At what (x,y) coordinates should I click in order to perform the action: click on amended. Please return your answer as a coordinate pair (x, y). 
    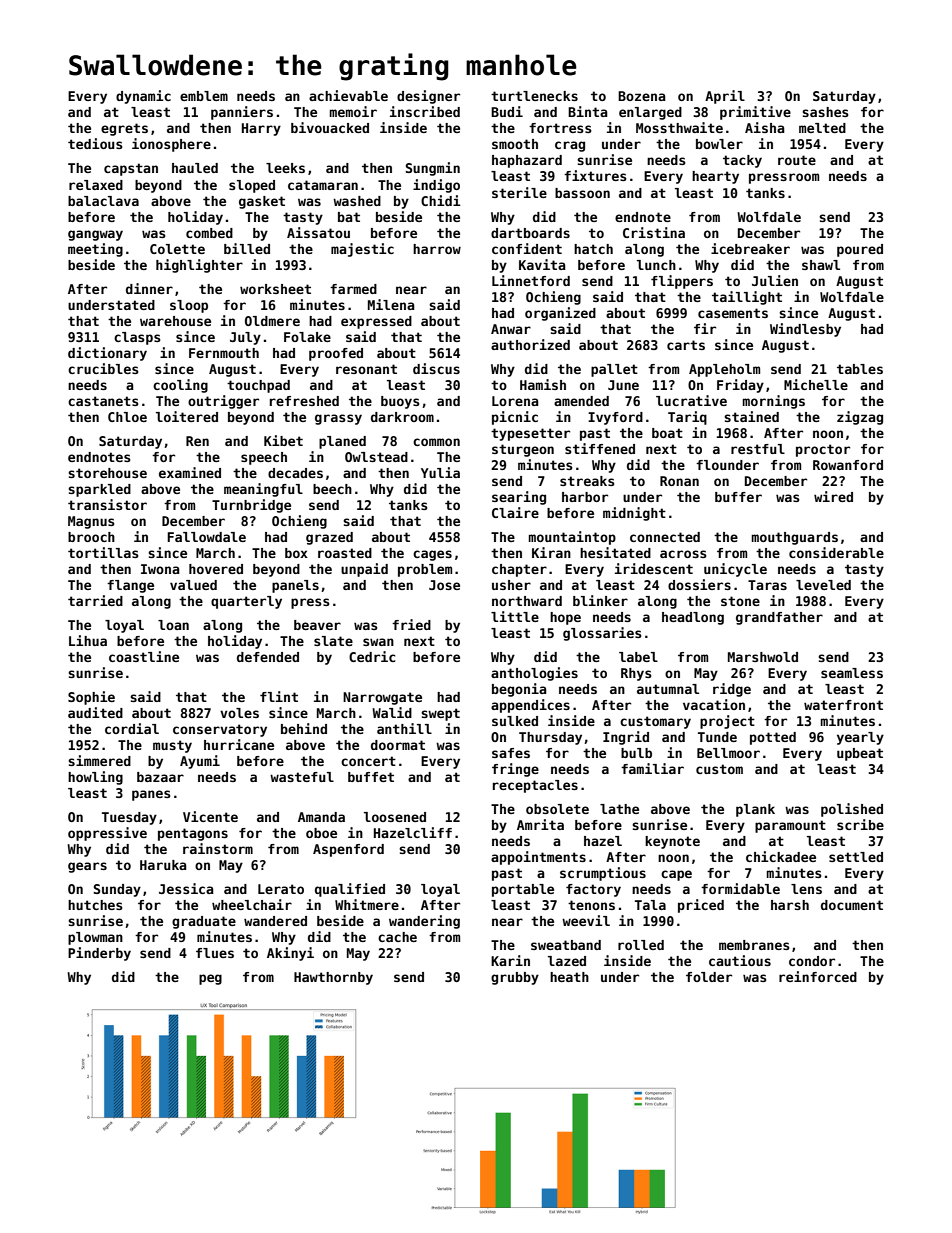
    Looking at the image, I should click on (581, 401).
